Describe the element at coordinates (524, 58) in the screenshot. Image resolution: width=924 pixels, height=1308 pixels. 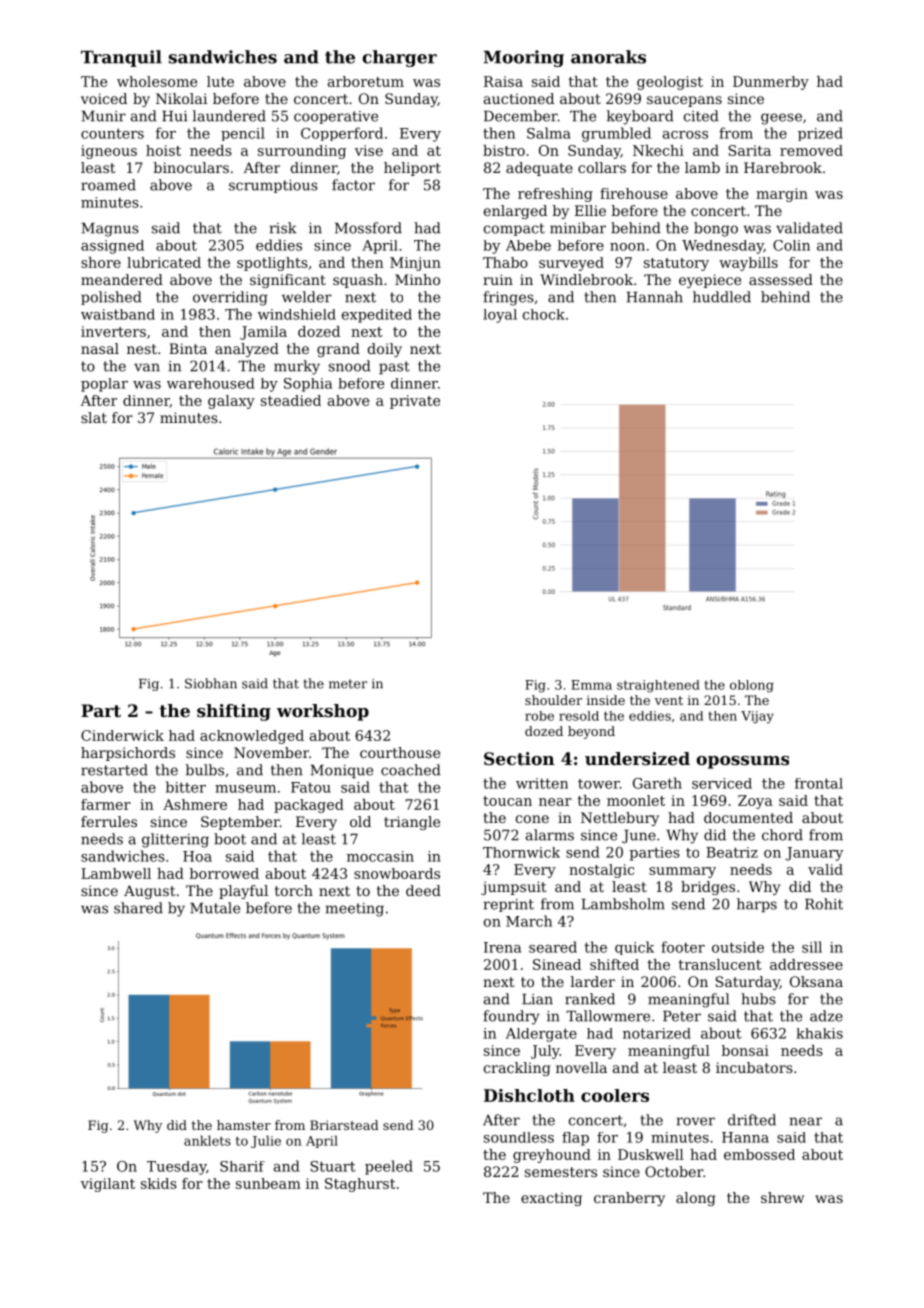
I see `Mooring` at that location.
